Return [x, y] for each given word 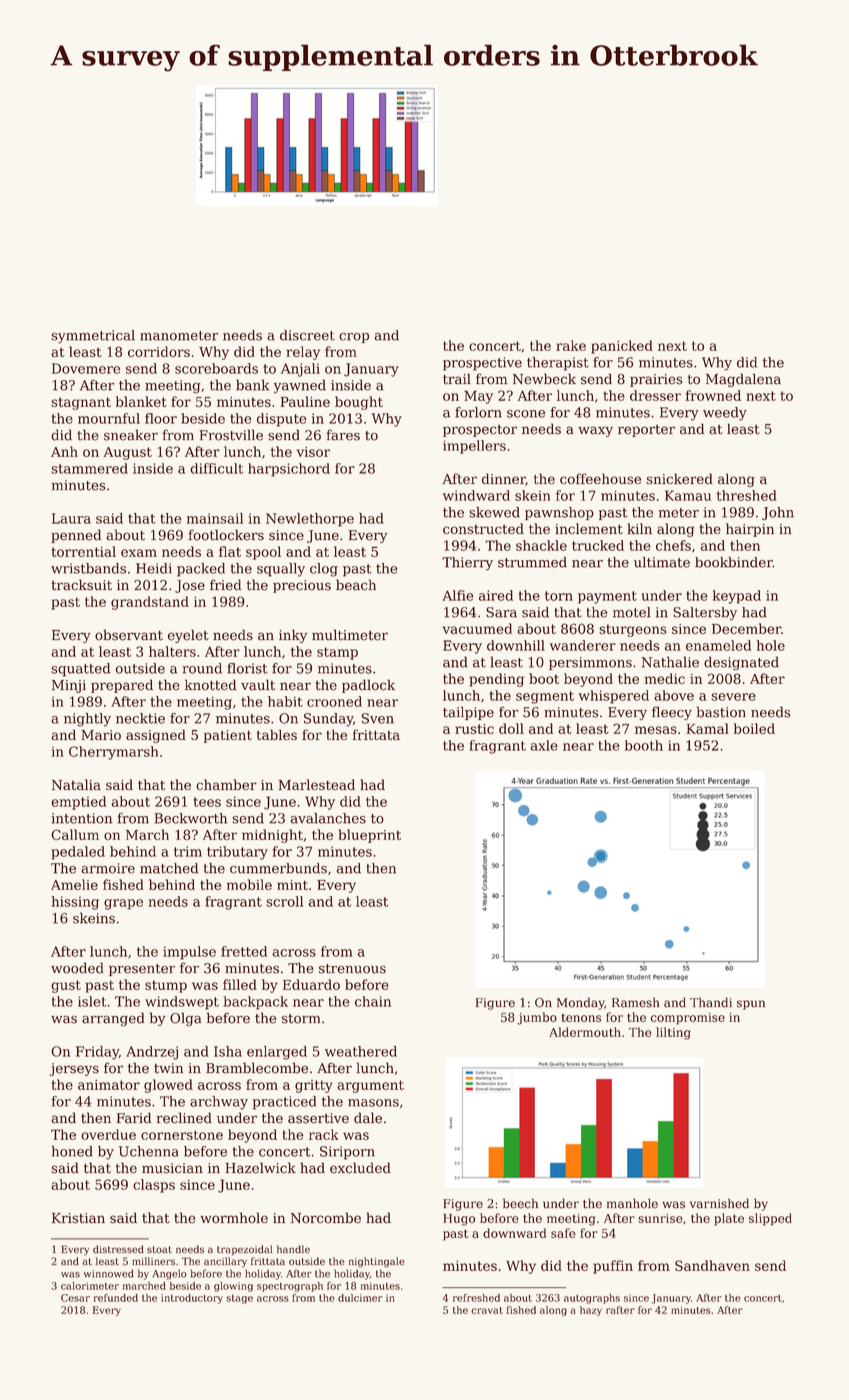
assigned [156, 736]
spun [751, 1005]
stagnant [81, 403]
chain [373, 1001]
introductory [192, 1299]
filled [240, 984]
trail [457, 379]
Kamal [707, 728]
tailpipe [468, 713]
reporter [646, 431]
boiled [754, 728]
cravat [487, 1310]
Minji [69, 686]
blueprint [369, 836]
